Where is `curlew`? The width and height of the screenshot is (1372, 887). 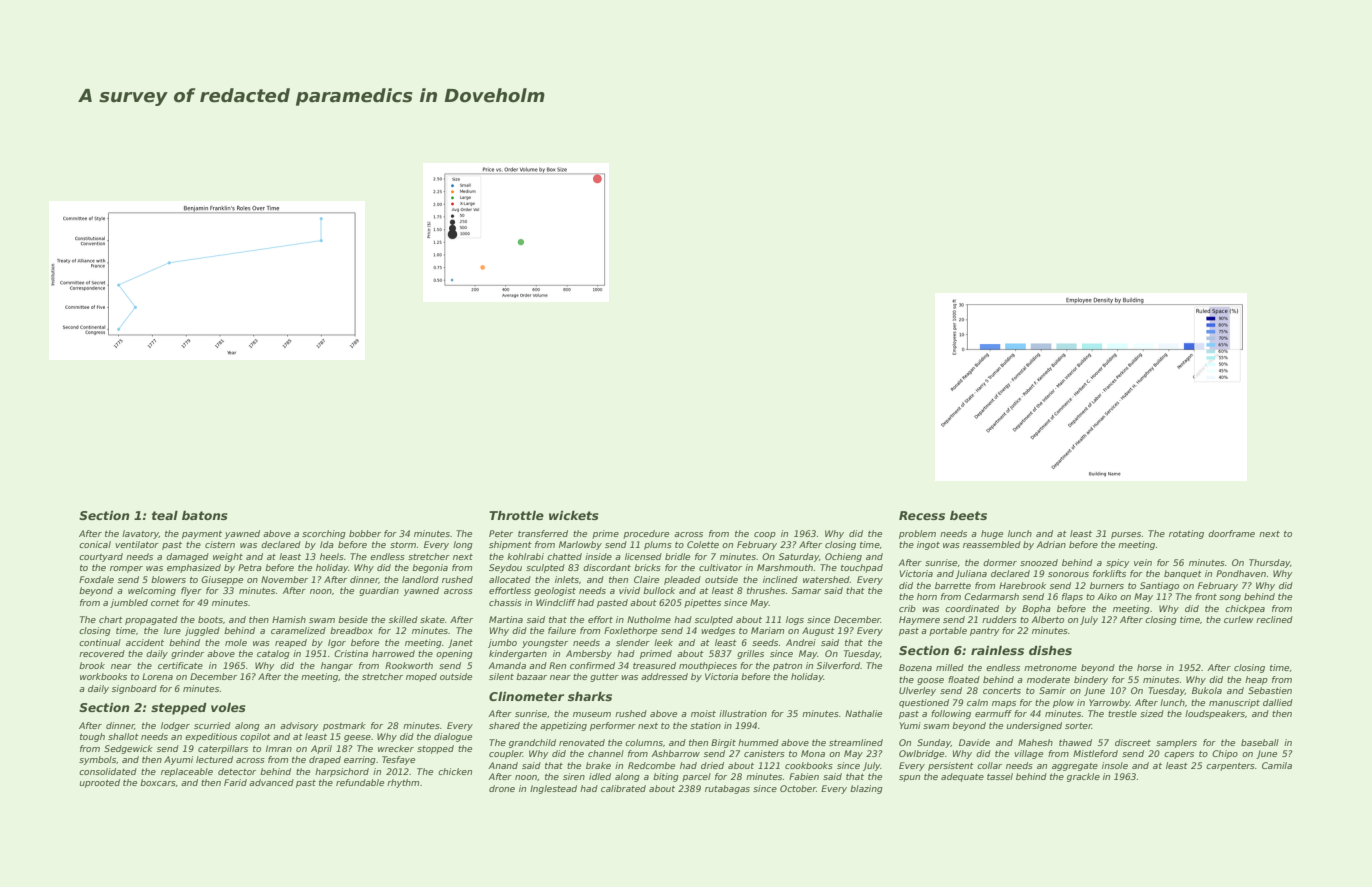
curlew is located at coordinates (1238, 619).
